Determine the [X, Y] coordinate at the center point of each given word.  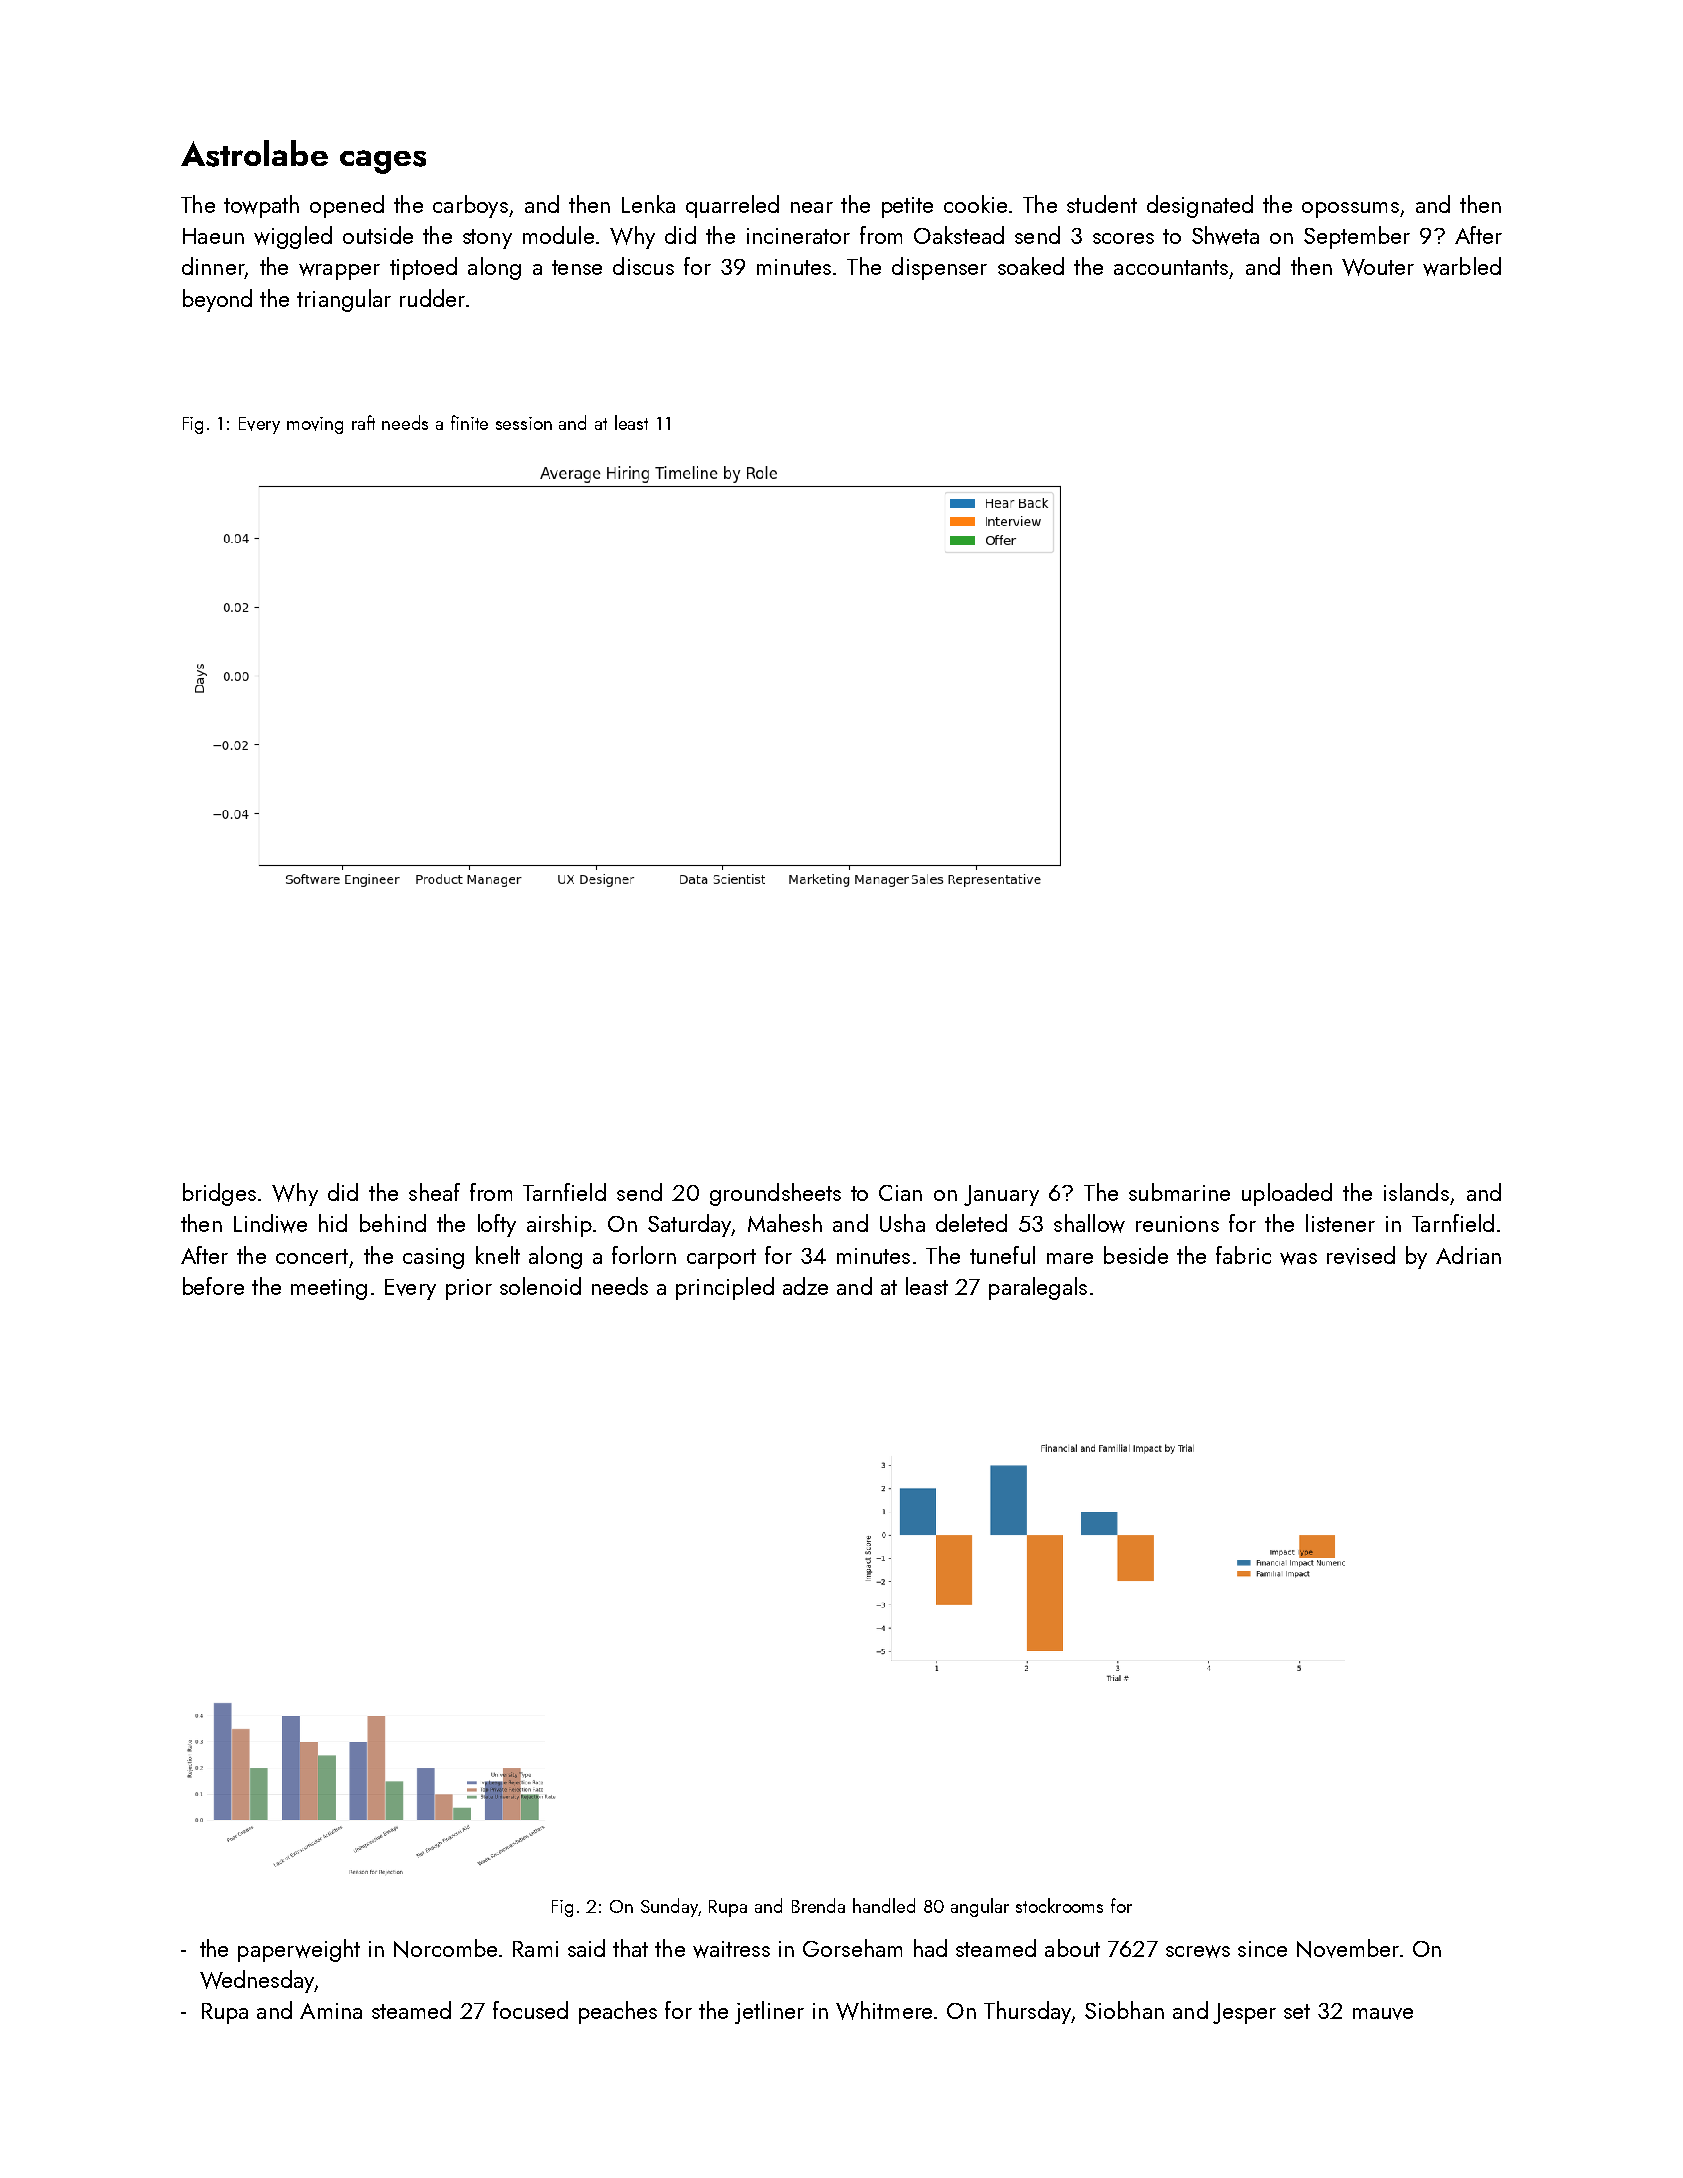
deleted [971, 1223]
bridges [219, 1194]
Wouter [1378, 267]
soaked [1031, 266]
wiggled [293, 237]
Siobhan [1124, 2010]
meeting [329, 1289]
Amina [331, 2011]
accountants [1171, 267]
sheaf [434, 1192]
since [1262, 1949]
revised [1361, 1255]
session [524, 423]
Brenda [818, 1905]
